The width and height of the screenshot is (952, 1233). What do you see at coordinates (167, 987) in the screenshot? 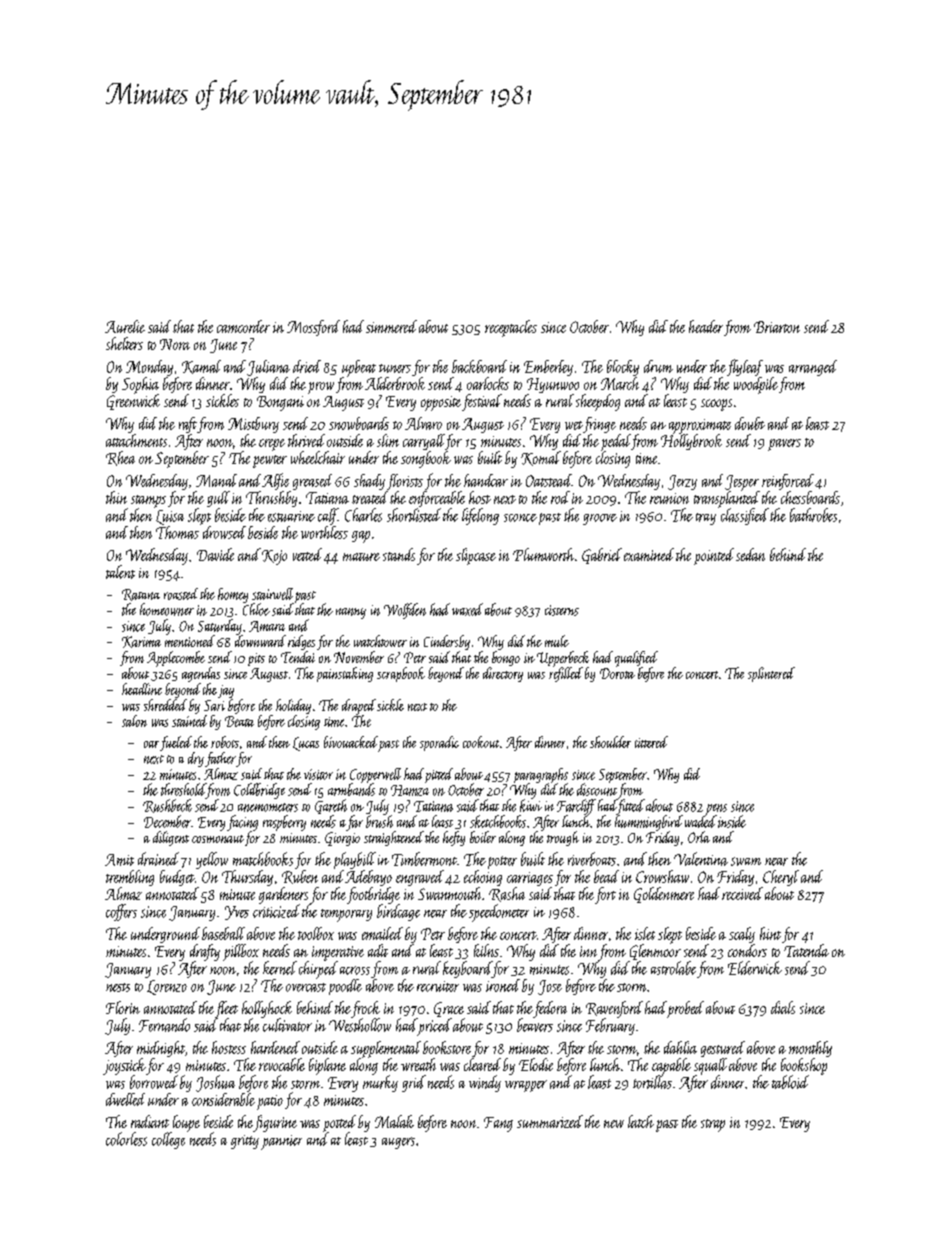
I see `Lorenzo` at bounding box center [167, 987].
